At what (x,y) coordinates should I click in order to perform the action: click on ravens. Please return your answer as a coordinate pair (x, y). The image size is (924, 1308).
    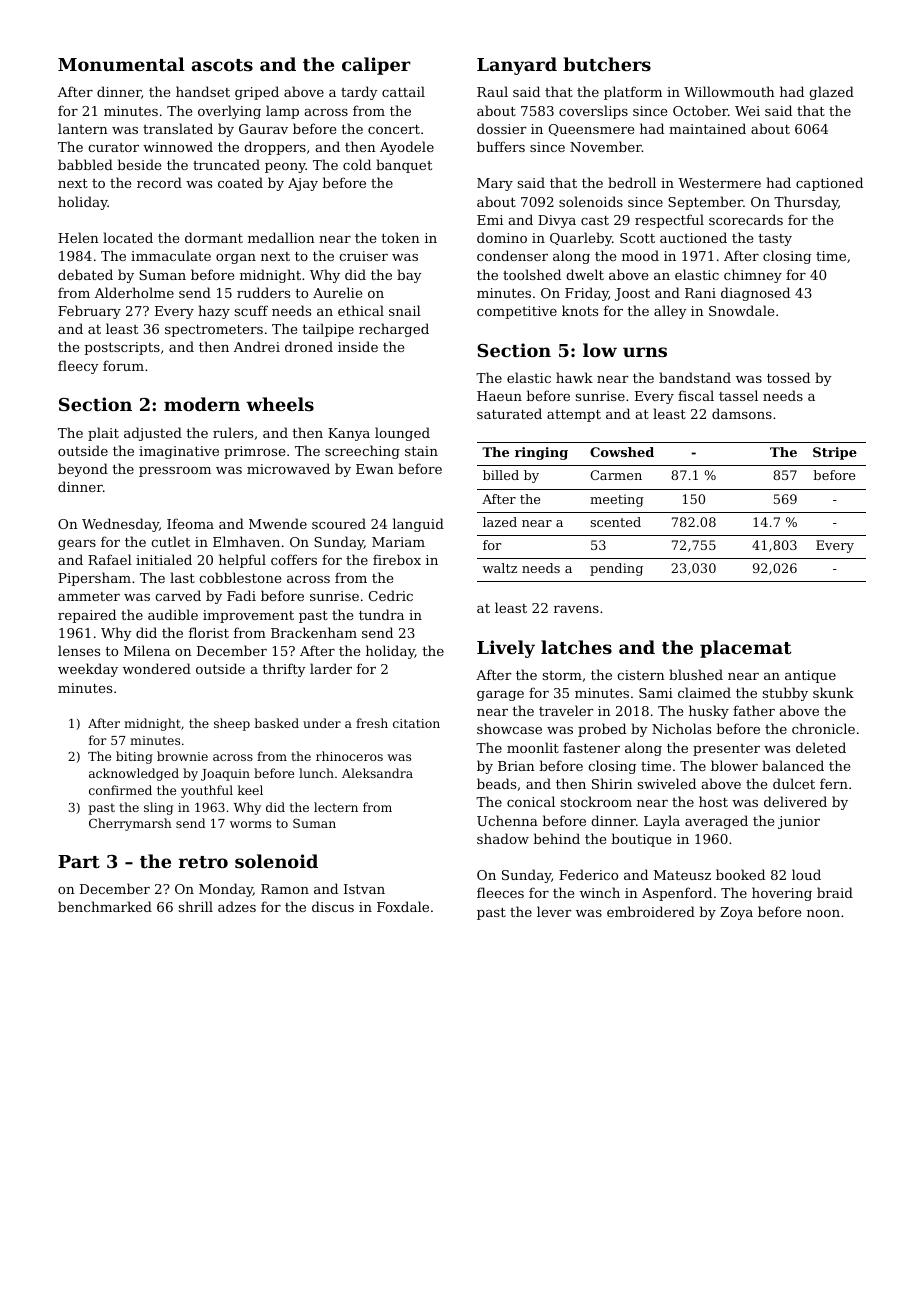
    Looking at the image, I should click on (576, 609).
